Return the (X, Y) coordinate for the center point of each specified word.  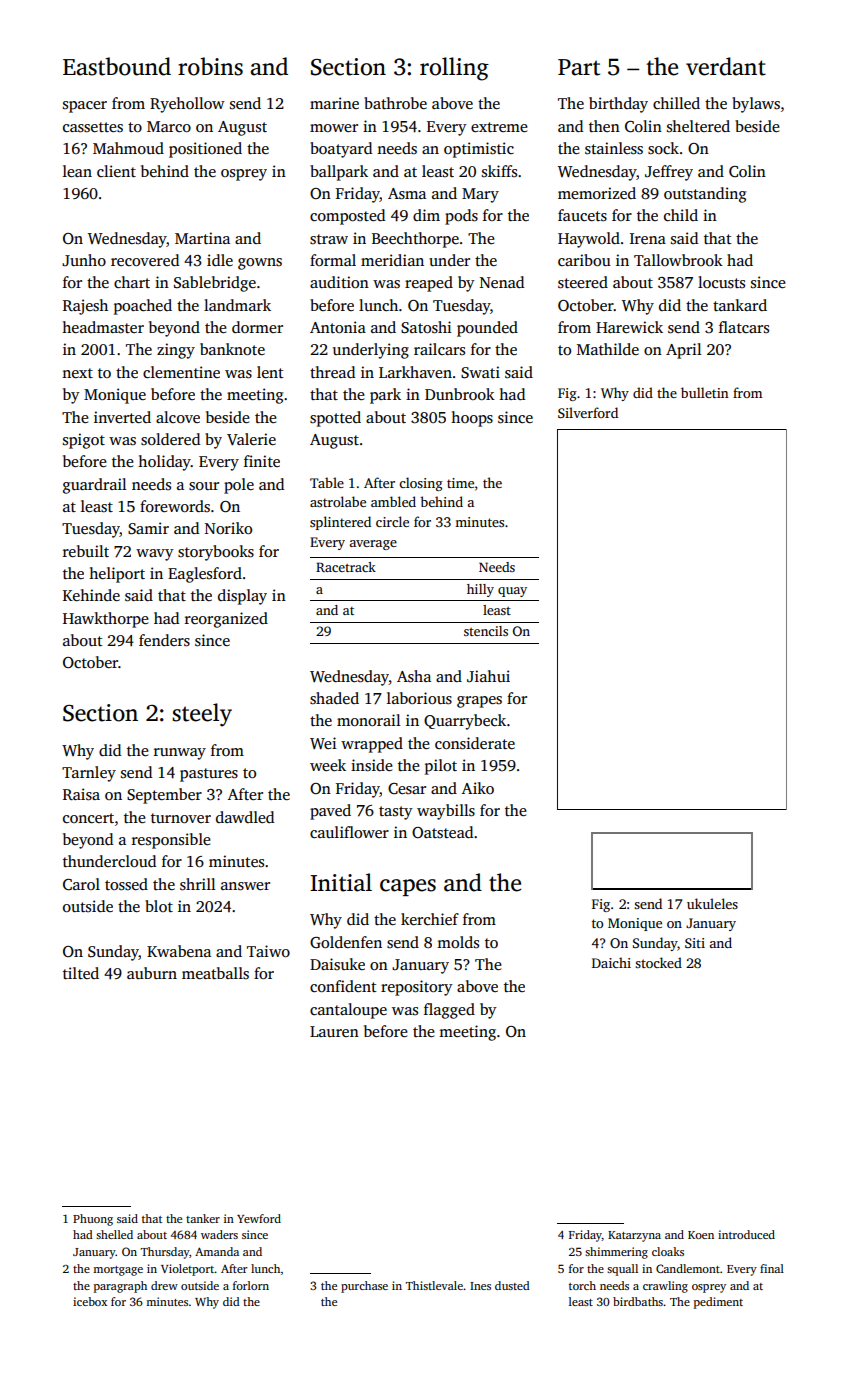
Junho (84, 260)
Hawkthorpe (106, 620)
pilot (441, 767)
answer (245, 886)
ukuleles (712, 903)
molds (458, 942)
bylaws (756, 105)
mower (334, 128)
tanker (203, 1218)
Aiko (478, 788)
